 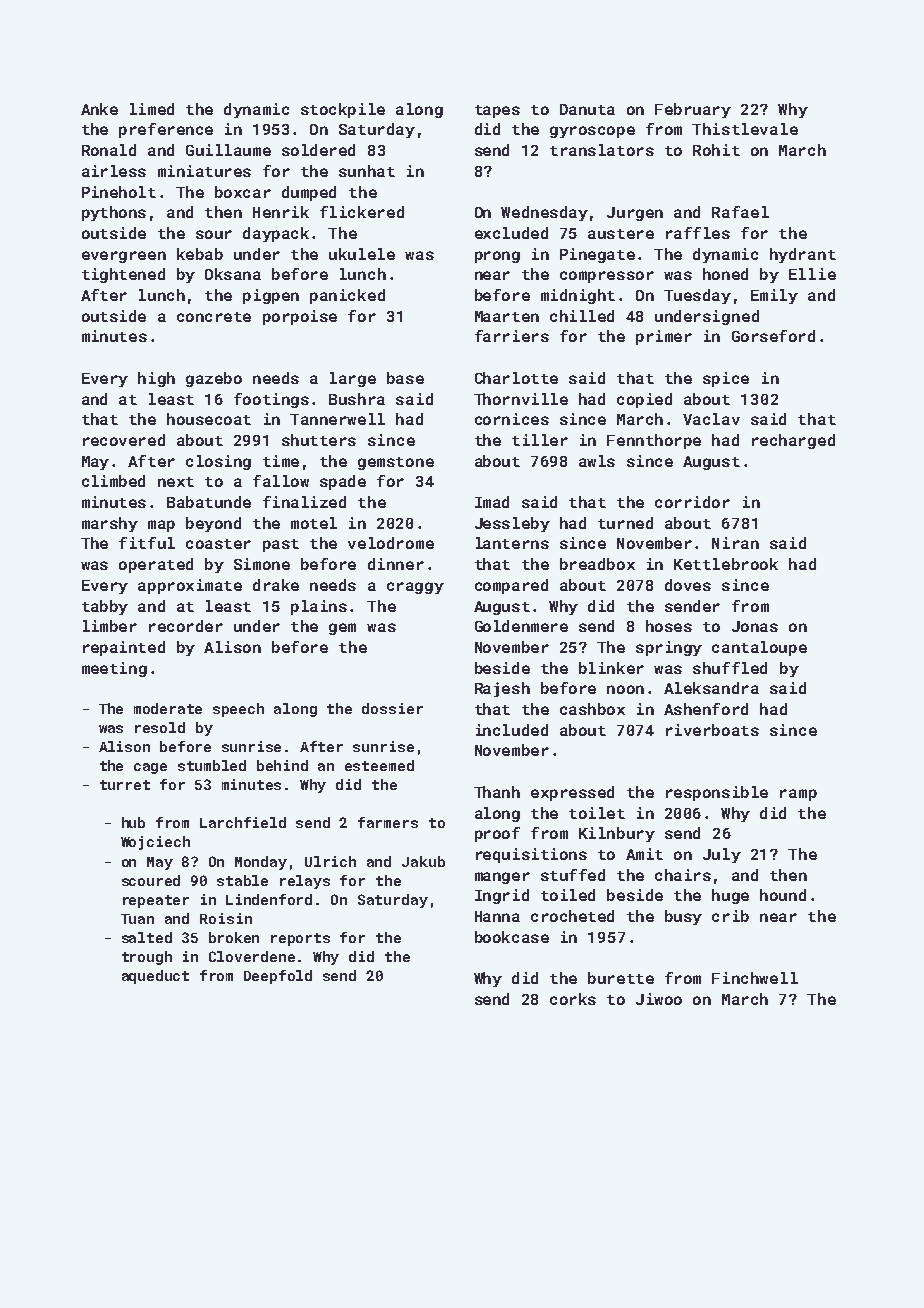 What do you see at coordinates (730, 916) in the screenshot?
I see `crib` at bounding box center [730, 916].
